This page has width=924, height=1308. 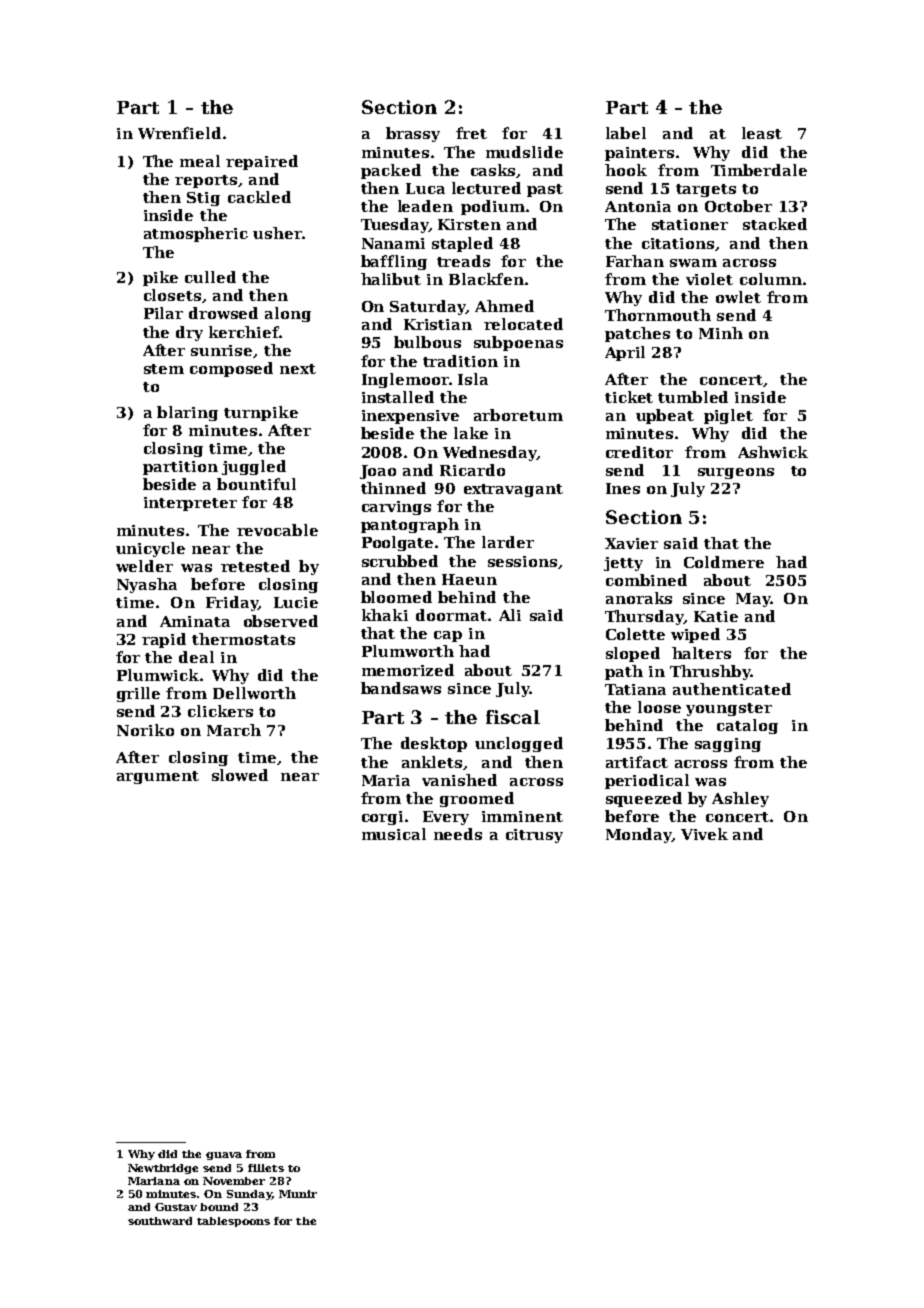 What do you see at coordinates (206, 181) in the page?
I see `reports` at bounding box center [206, 181].
